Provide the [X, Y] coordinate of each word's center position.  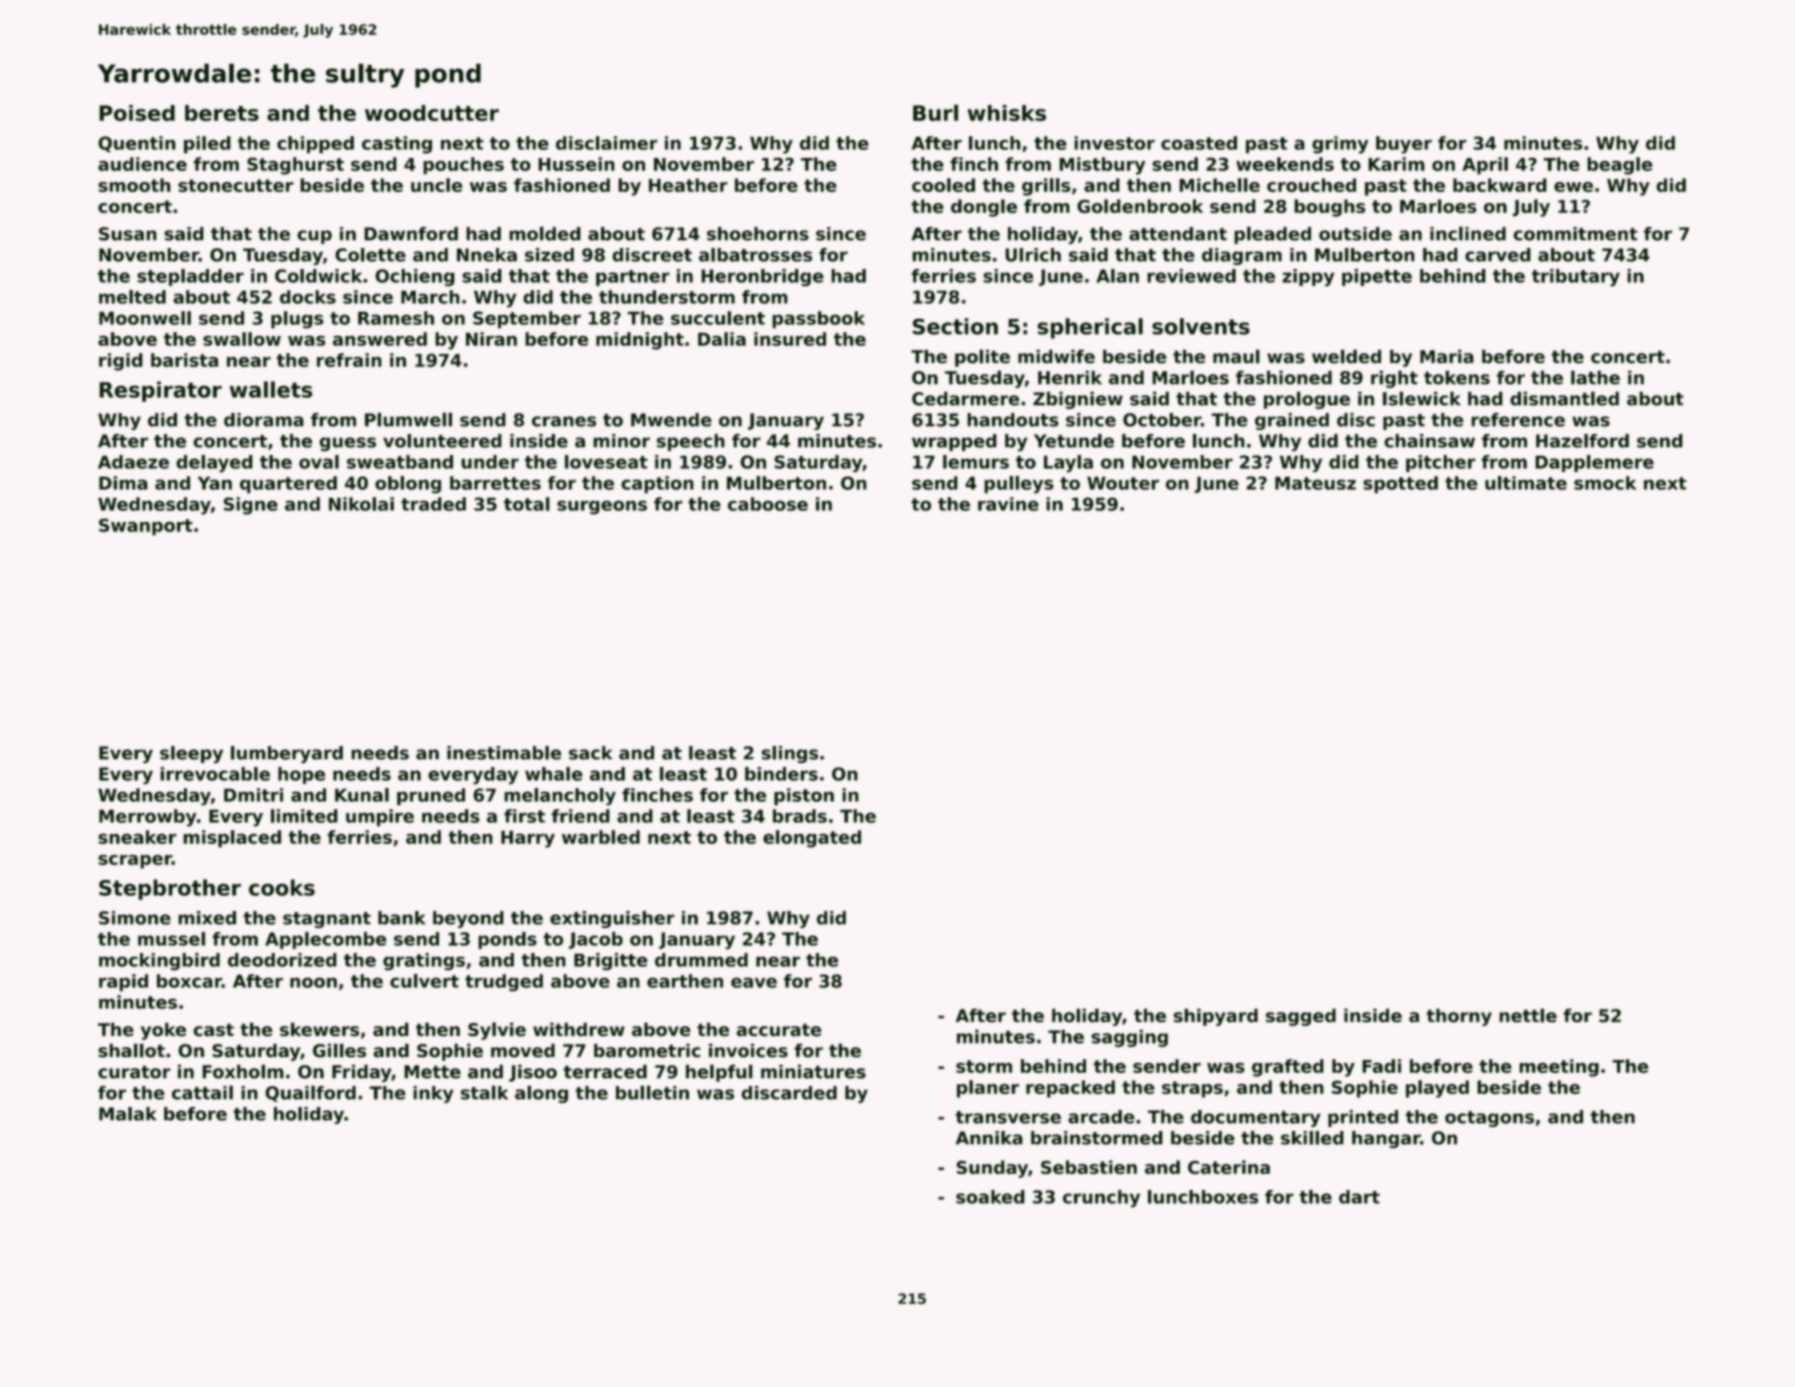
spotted [1400, 485]
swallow [242, 339]
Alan [1117, 276]
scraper [135, 862]
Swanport [146, 527]
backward [1500, 185]
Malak [127, 1114]
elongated [812, 839]
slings [790, 754]
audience [142, 164]
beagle [1620, 166]
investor [1114, 143]
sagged [1301, 1017]
